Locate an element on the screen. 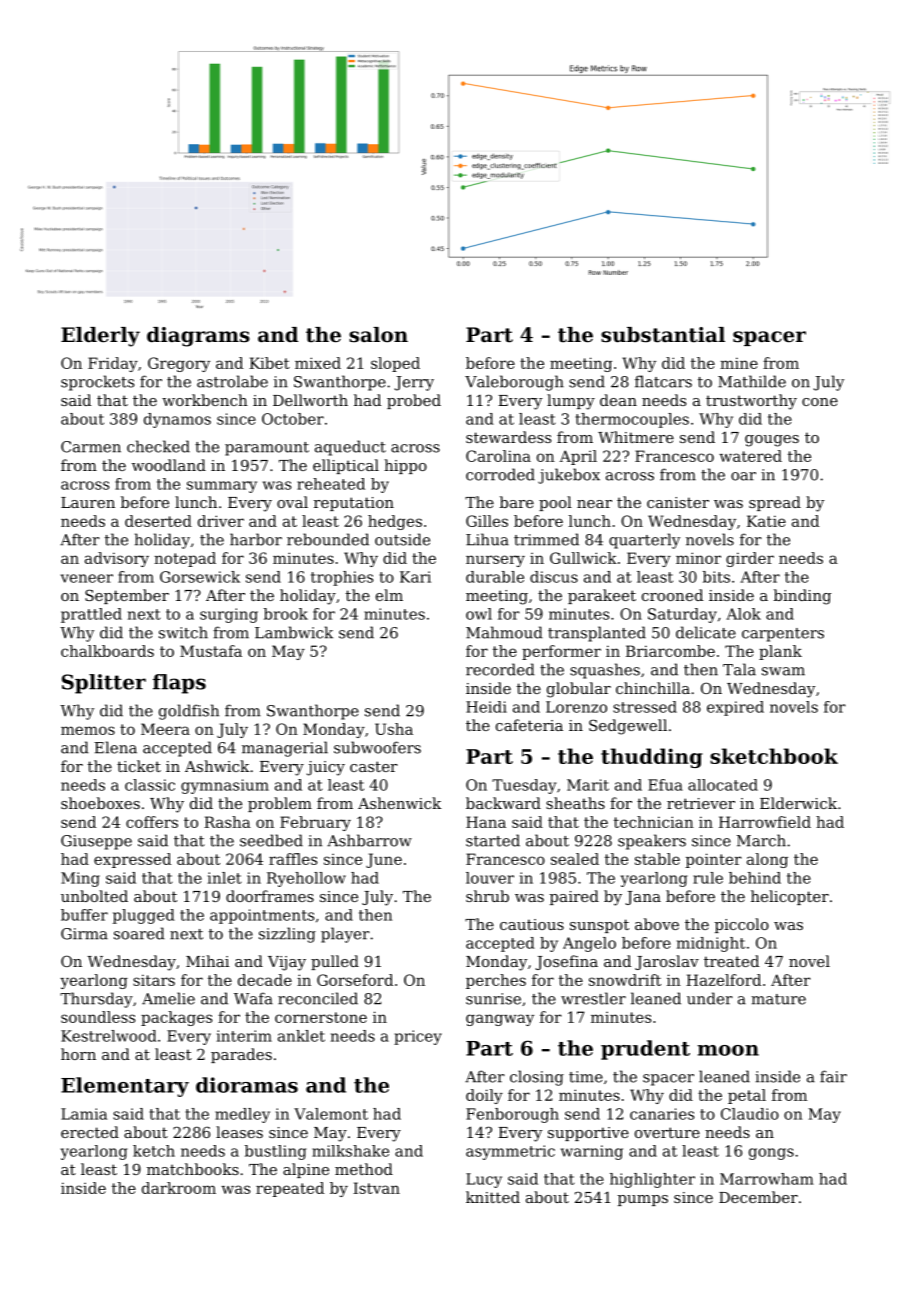  Rasha is located at coordinates (227, 822).
